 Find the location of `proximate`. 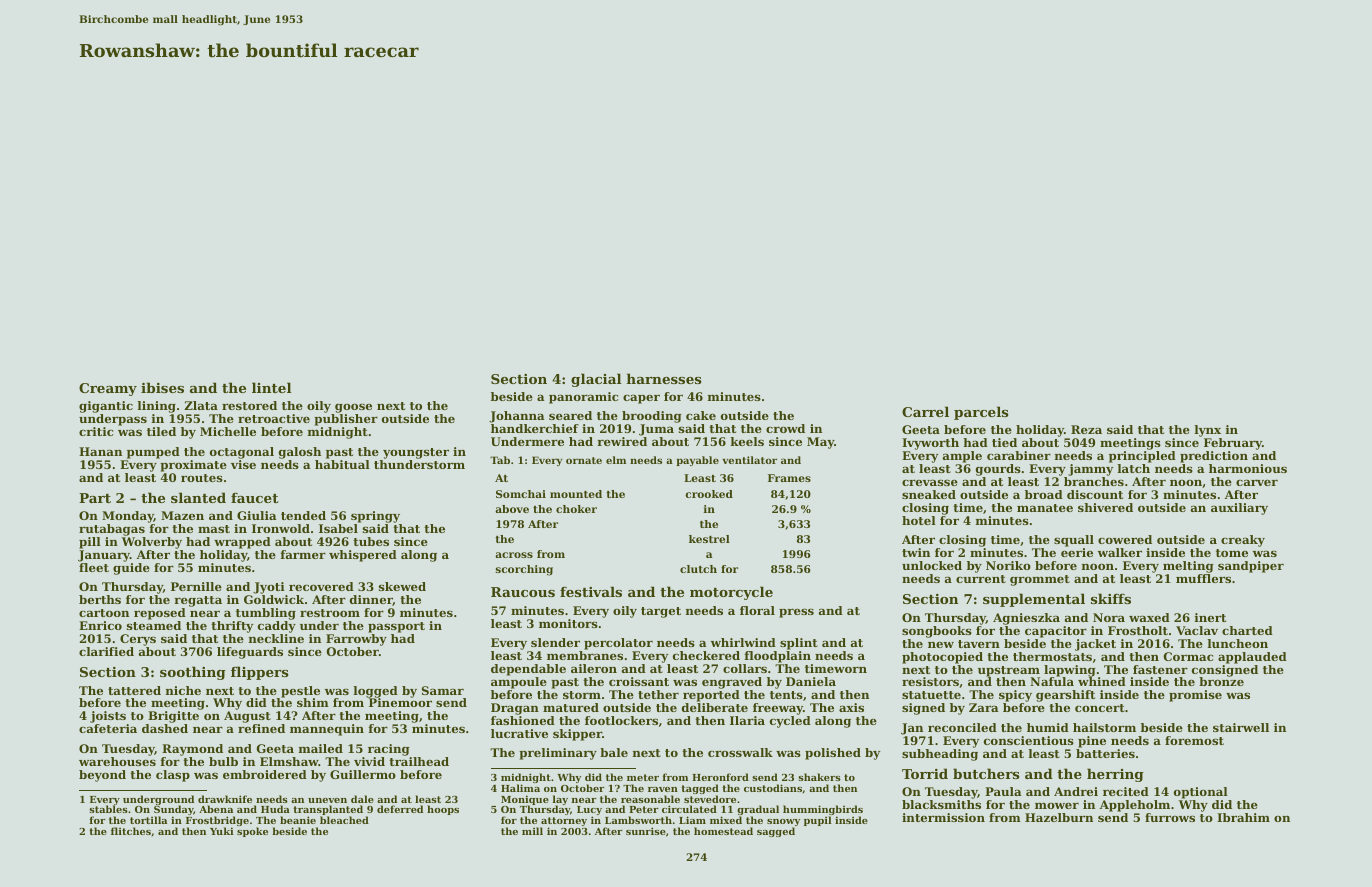

proximate is located at coordinates (193, 466).
